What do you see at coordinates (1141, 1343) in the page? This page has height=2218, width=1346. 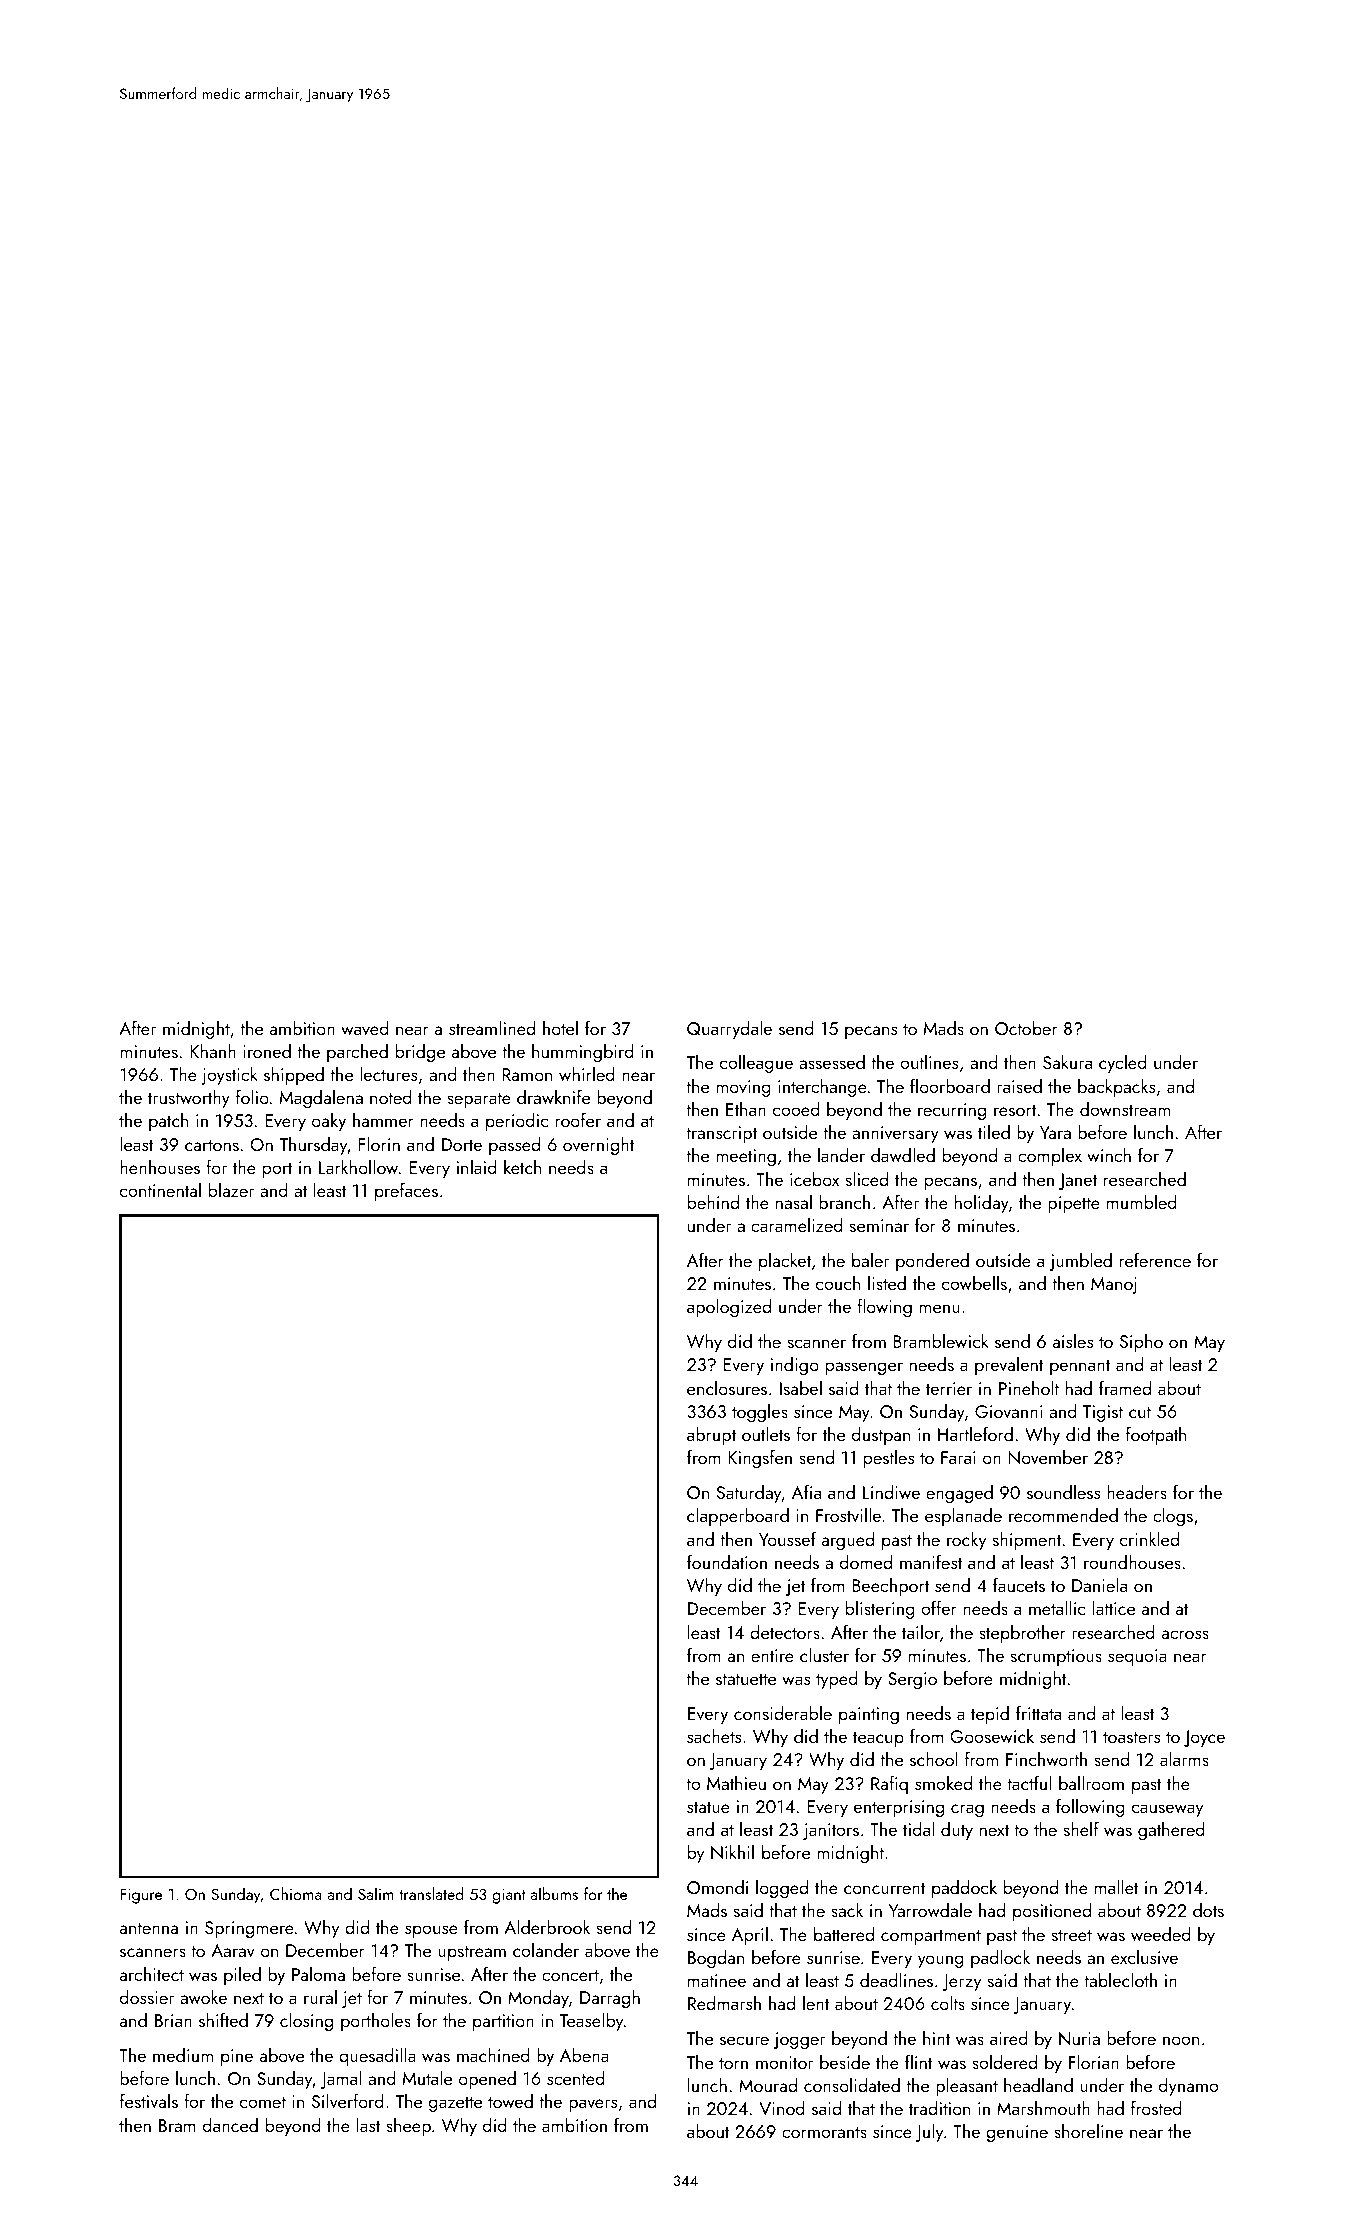 I see `Sipho` at bounding box center [1141, 1343].
